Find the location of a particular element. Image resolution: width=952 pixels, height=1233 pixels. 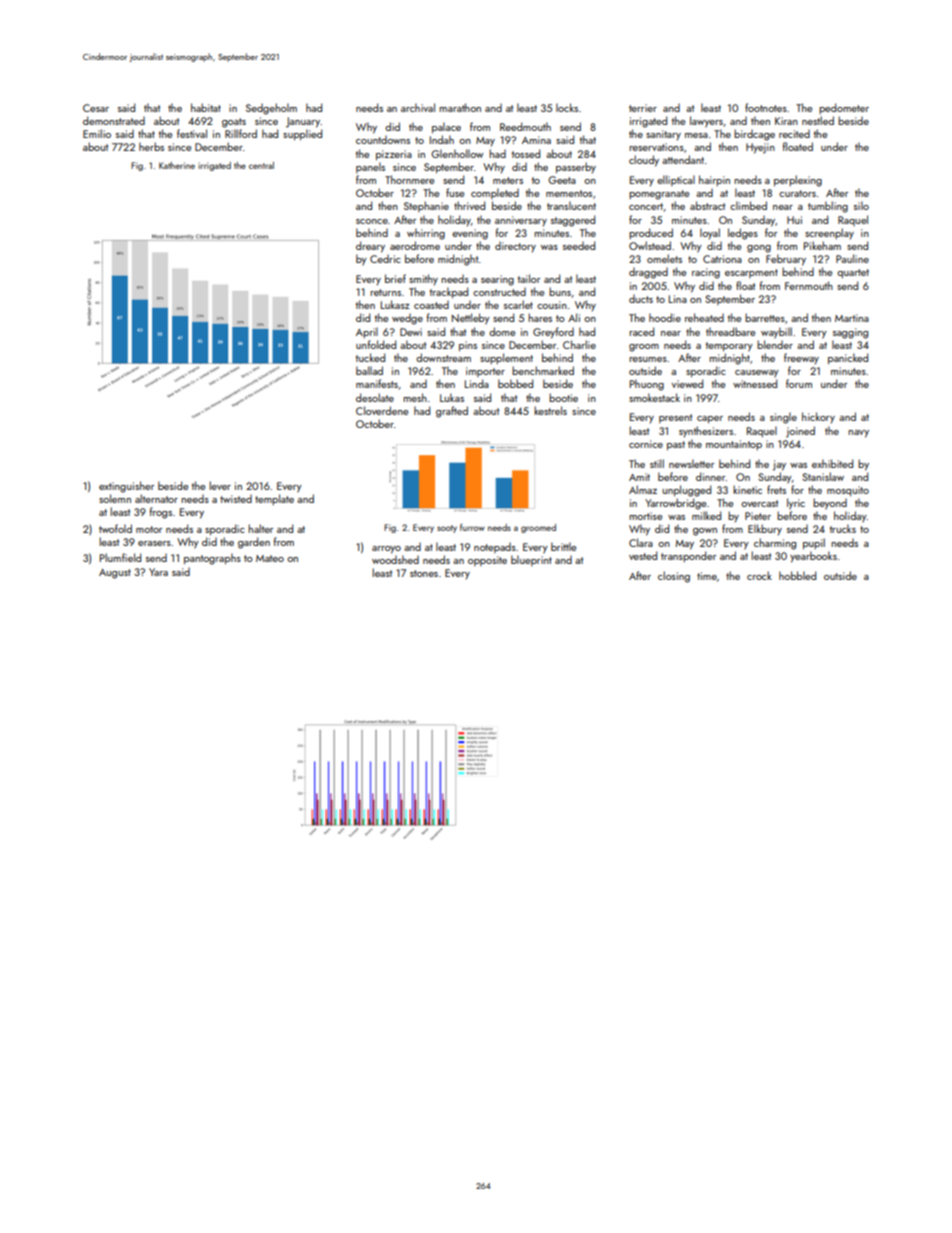

Yara is located at coordinates (158, 572).
